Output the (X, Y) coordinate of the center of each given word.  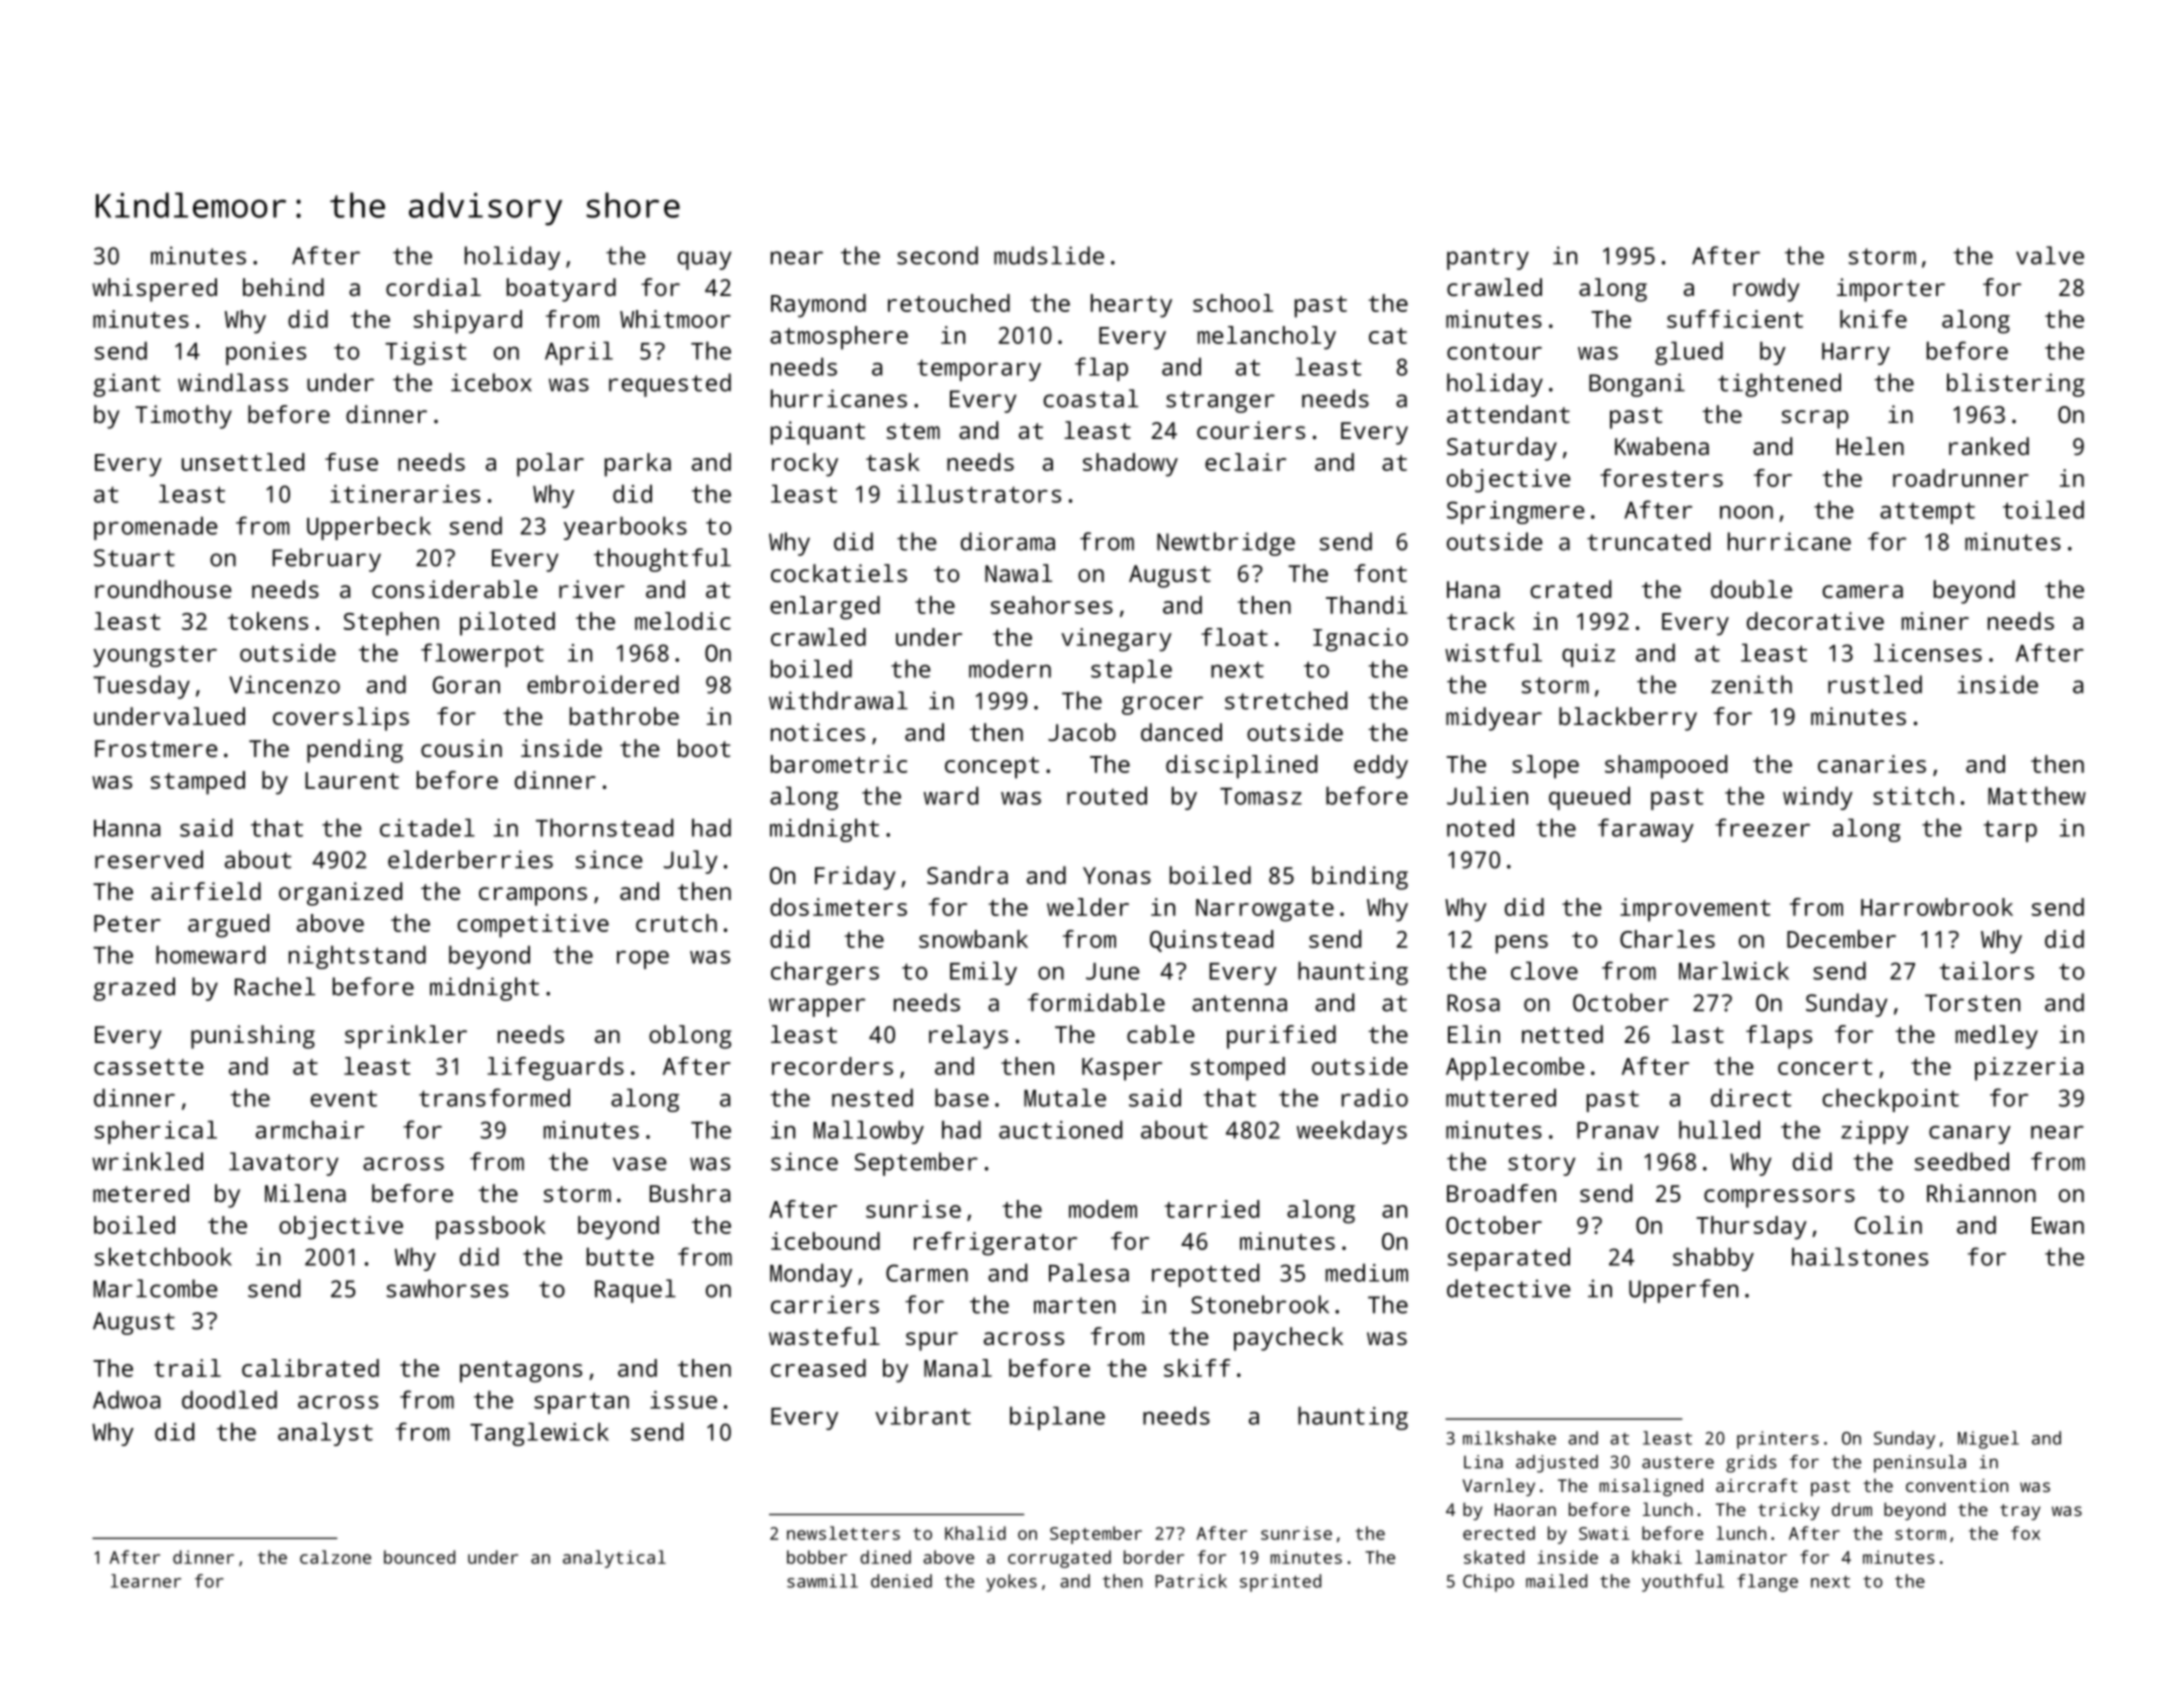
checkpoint (1890, 1100)
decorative (1815, 621)
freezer (1762, 827)
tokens (268, 621)
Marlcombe (156, 1288)
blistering (2016, 385)
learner (146, 1581)
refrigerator (995, 1244)
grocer (1162, 705)
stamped (198, 783)
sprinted (1280, 1583)
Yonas (1117, 875)
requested (670, 385)
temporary (979, 370)
